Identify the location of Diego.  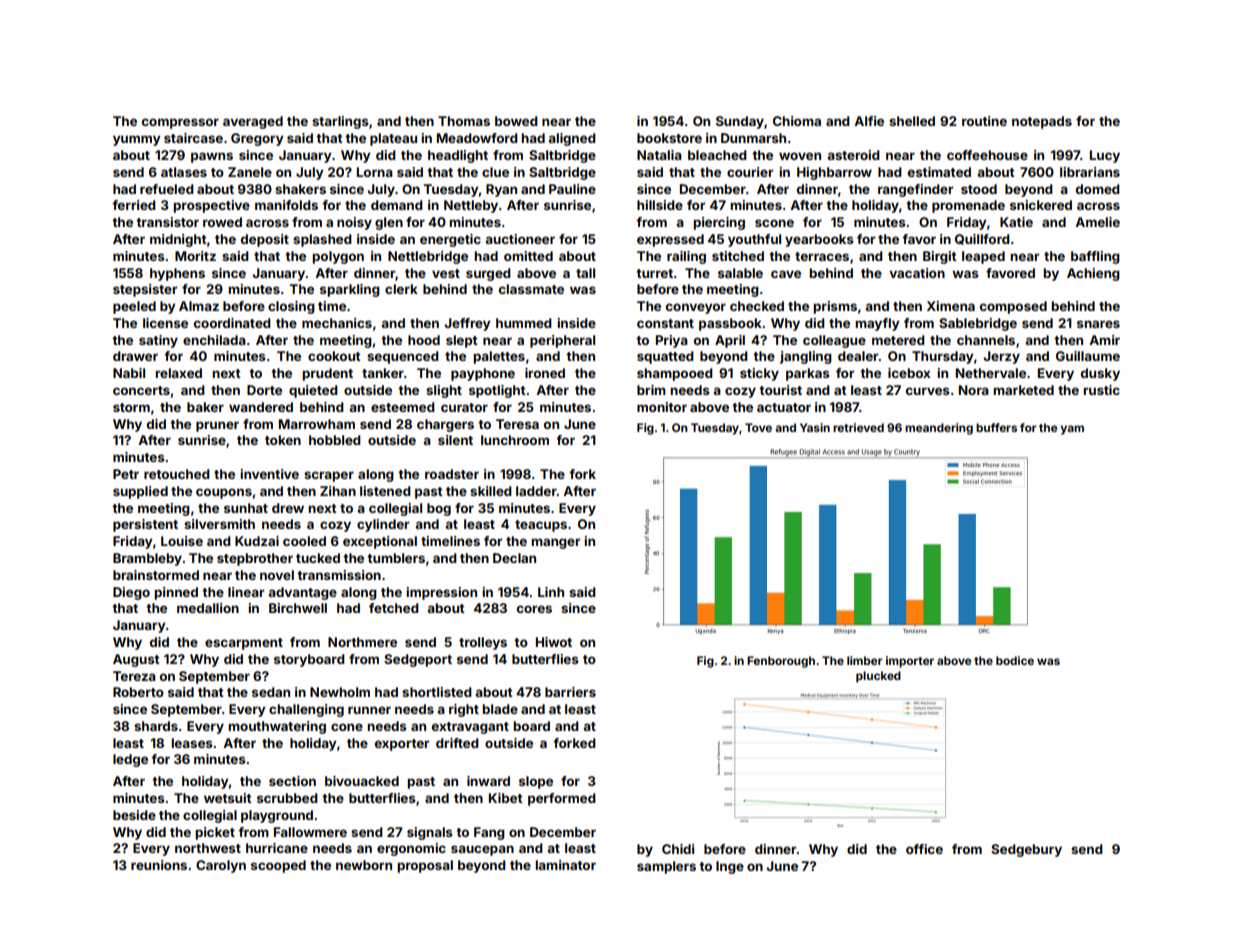
(131, 593).
